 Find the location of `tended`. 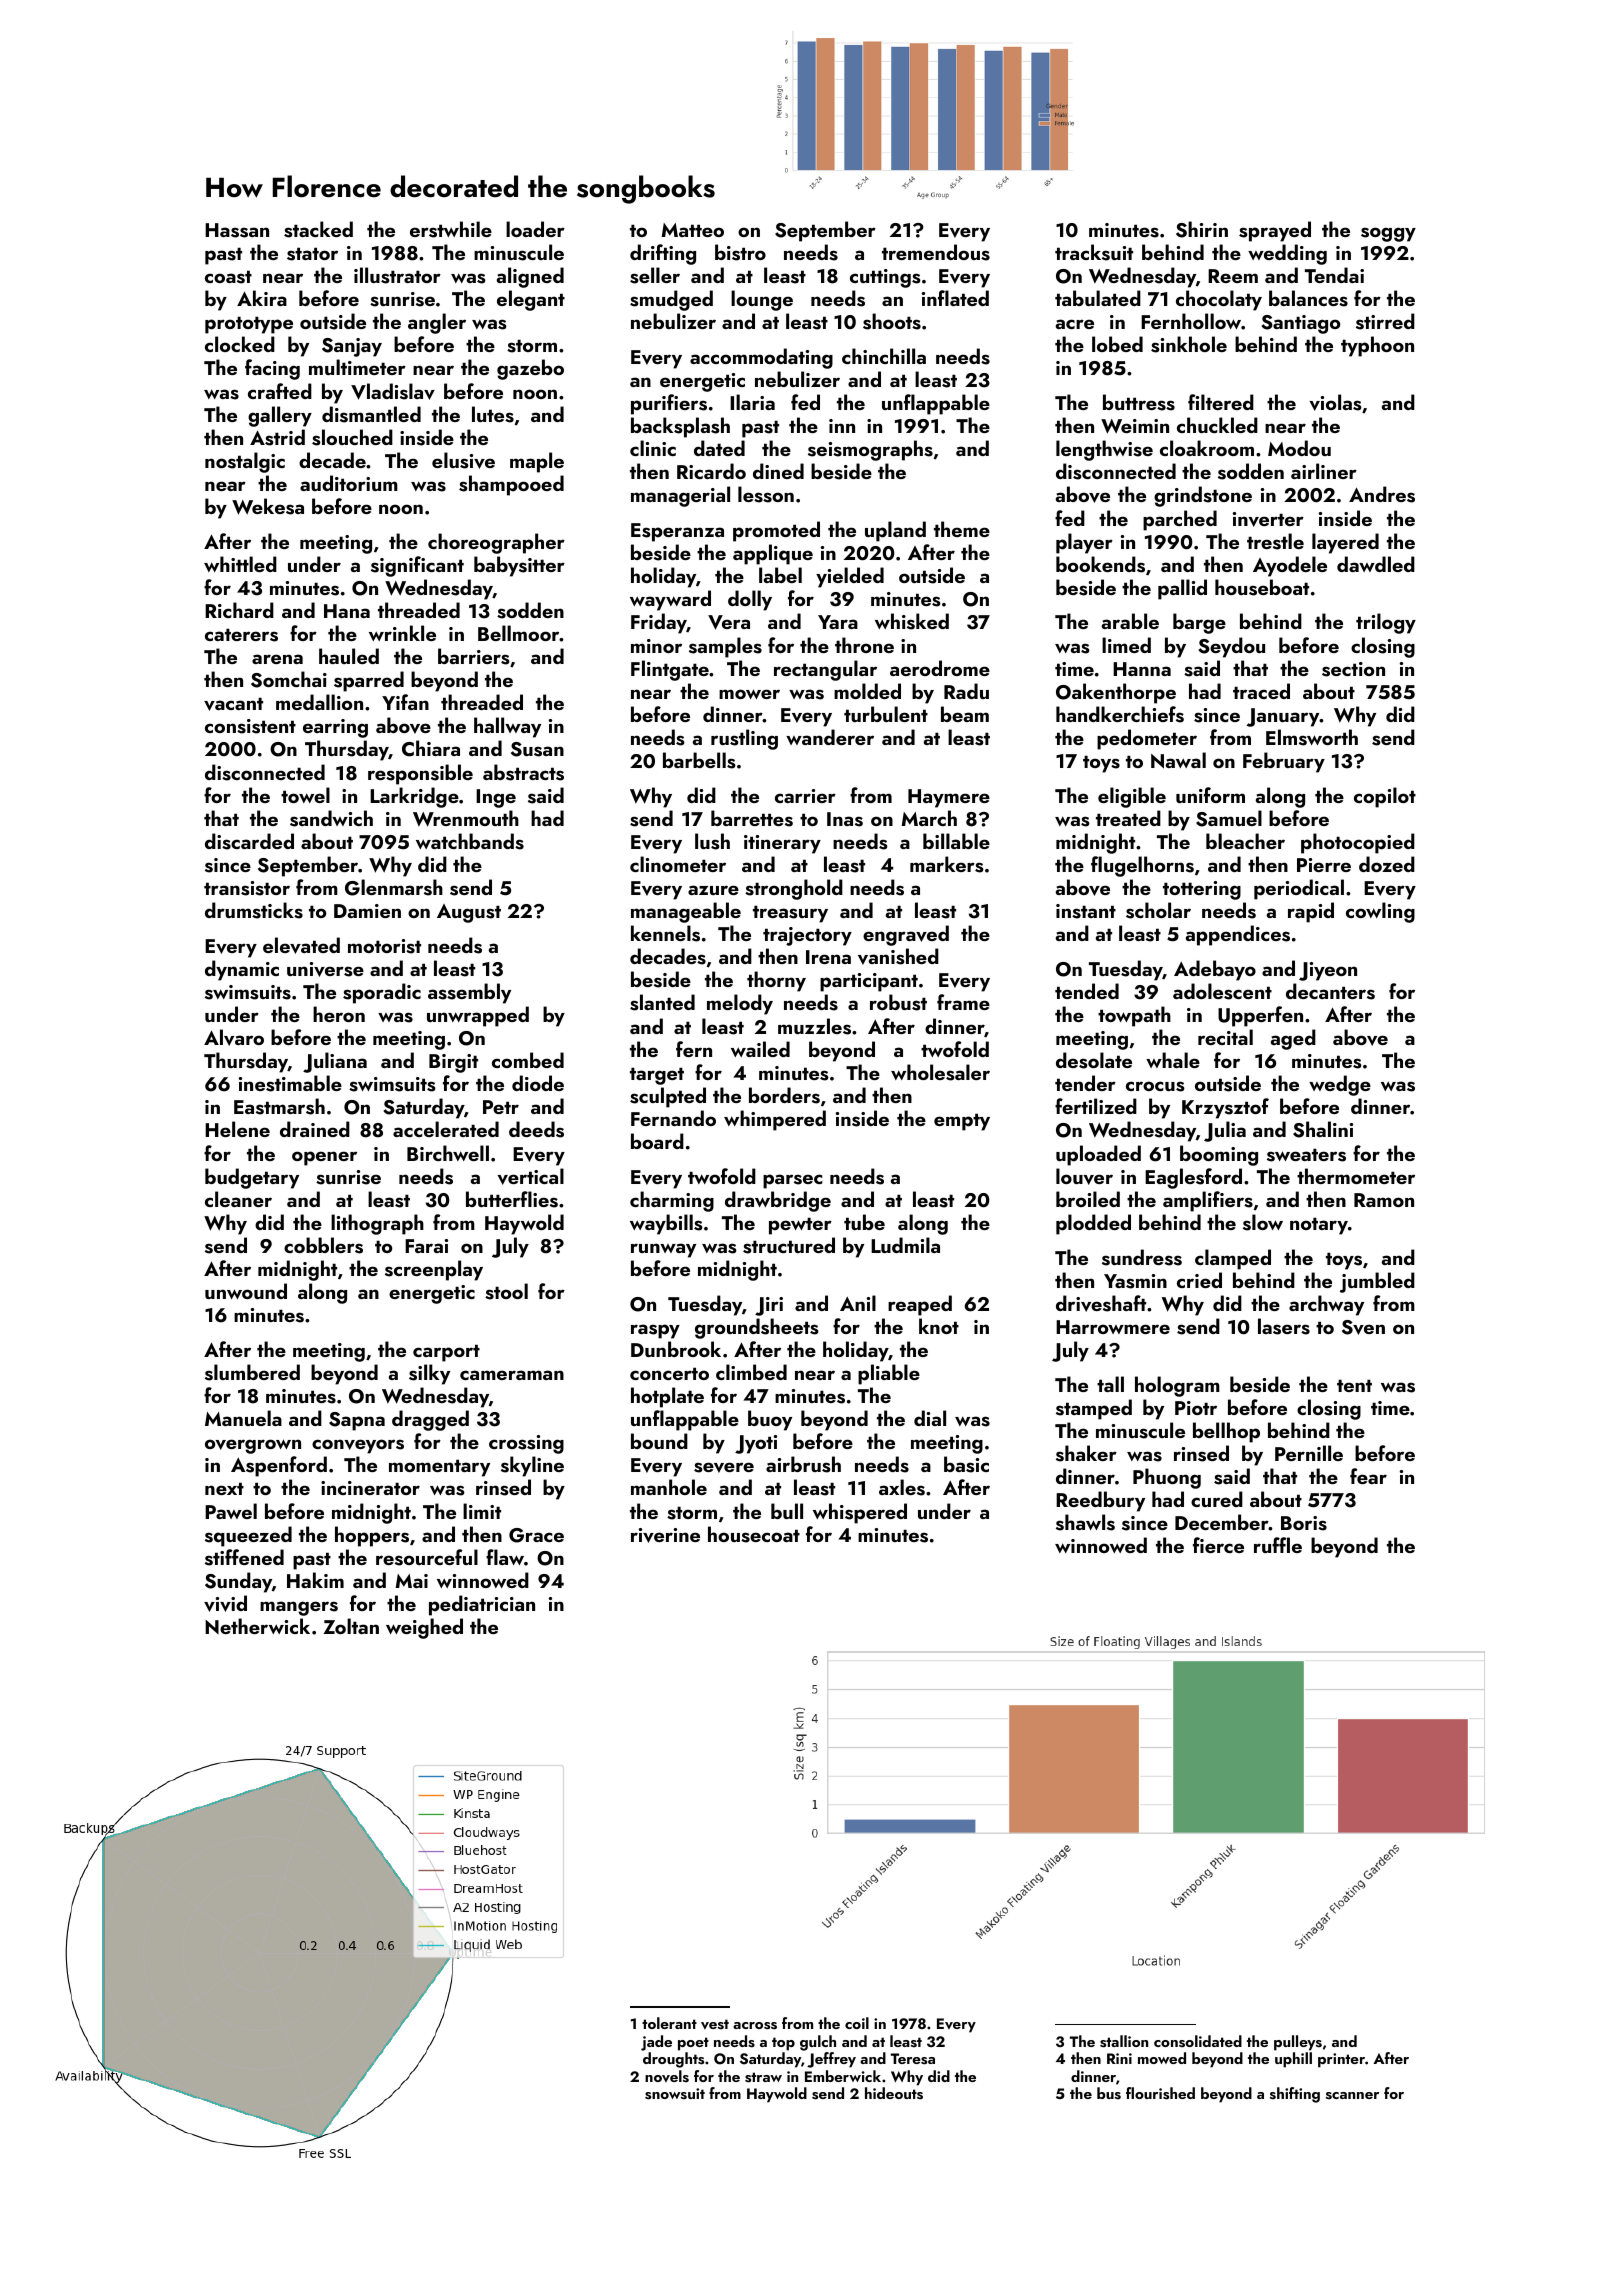

tended is located at coordinates (1087, 991).
